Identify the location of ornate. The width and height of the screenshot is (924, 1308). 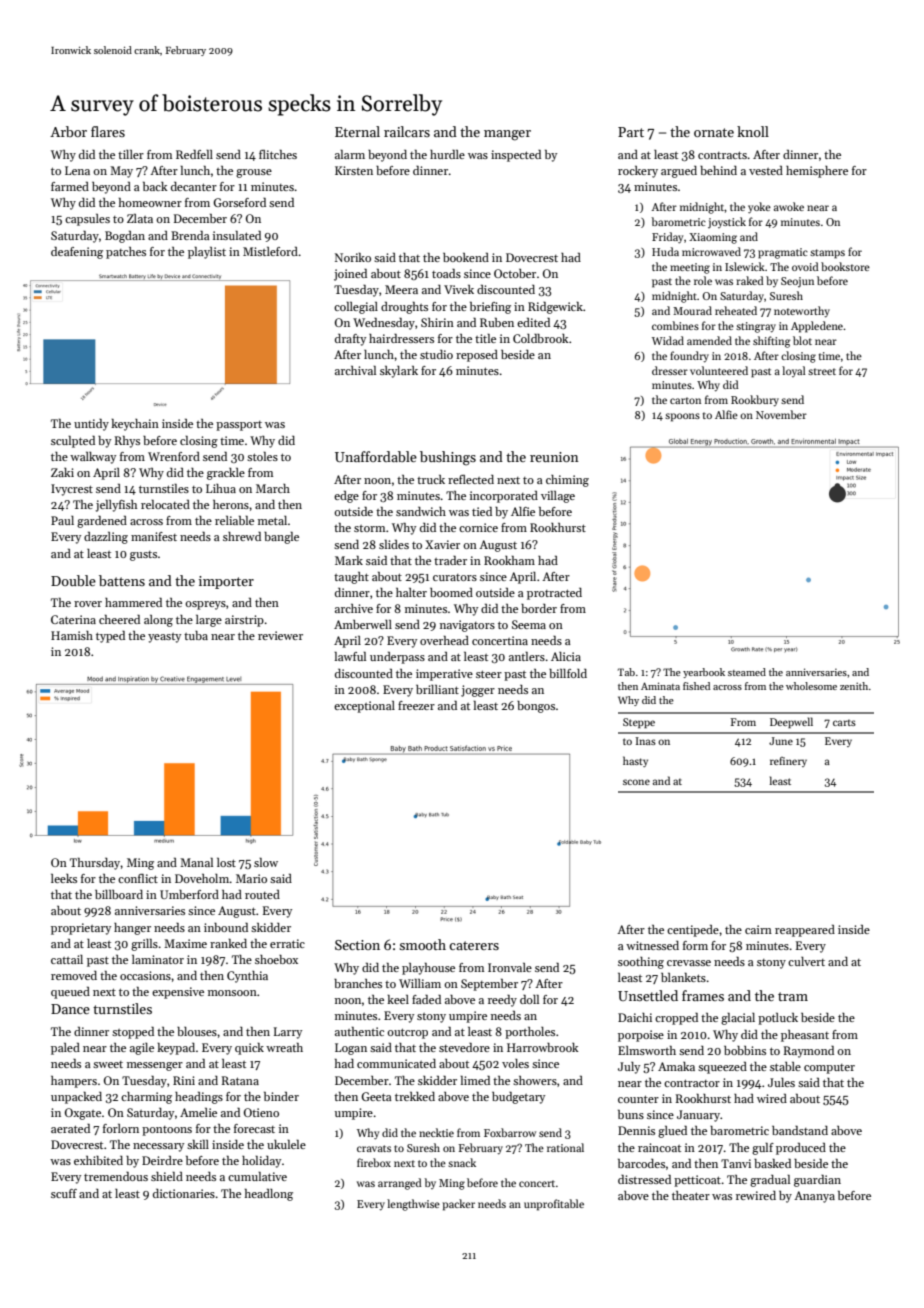
(714, 132).
